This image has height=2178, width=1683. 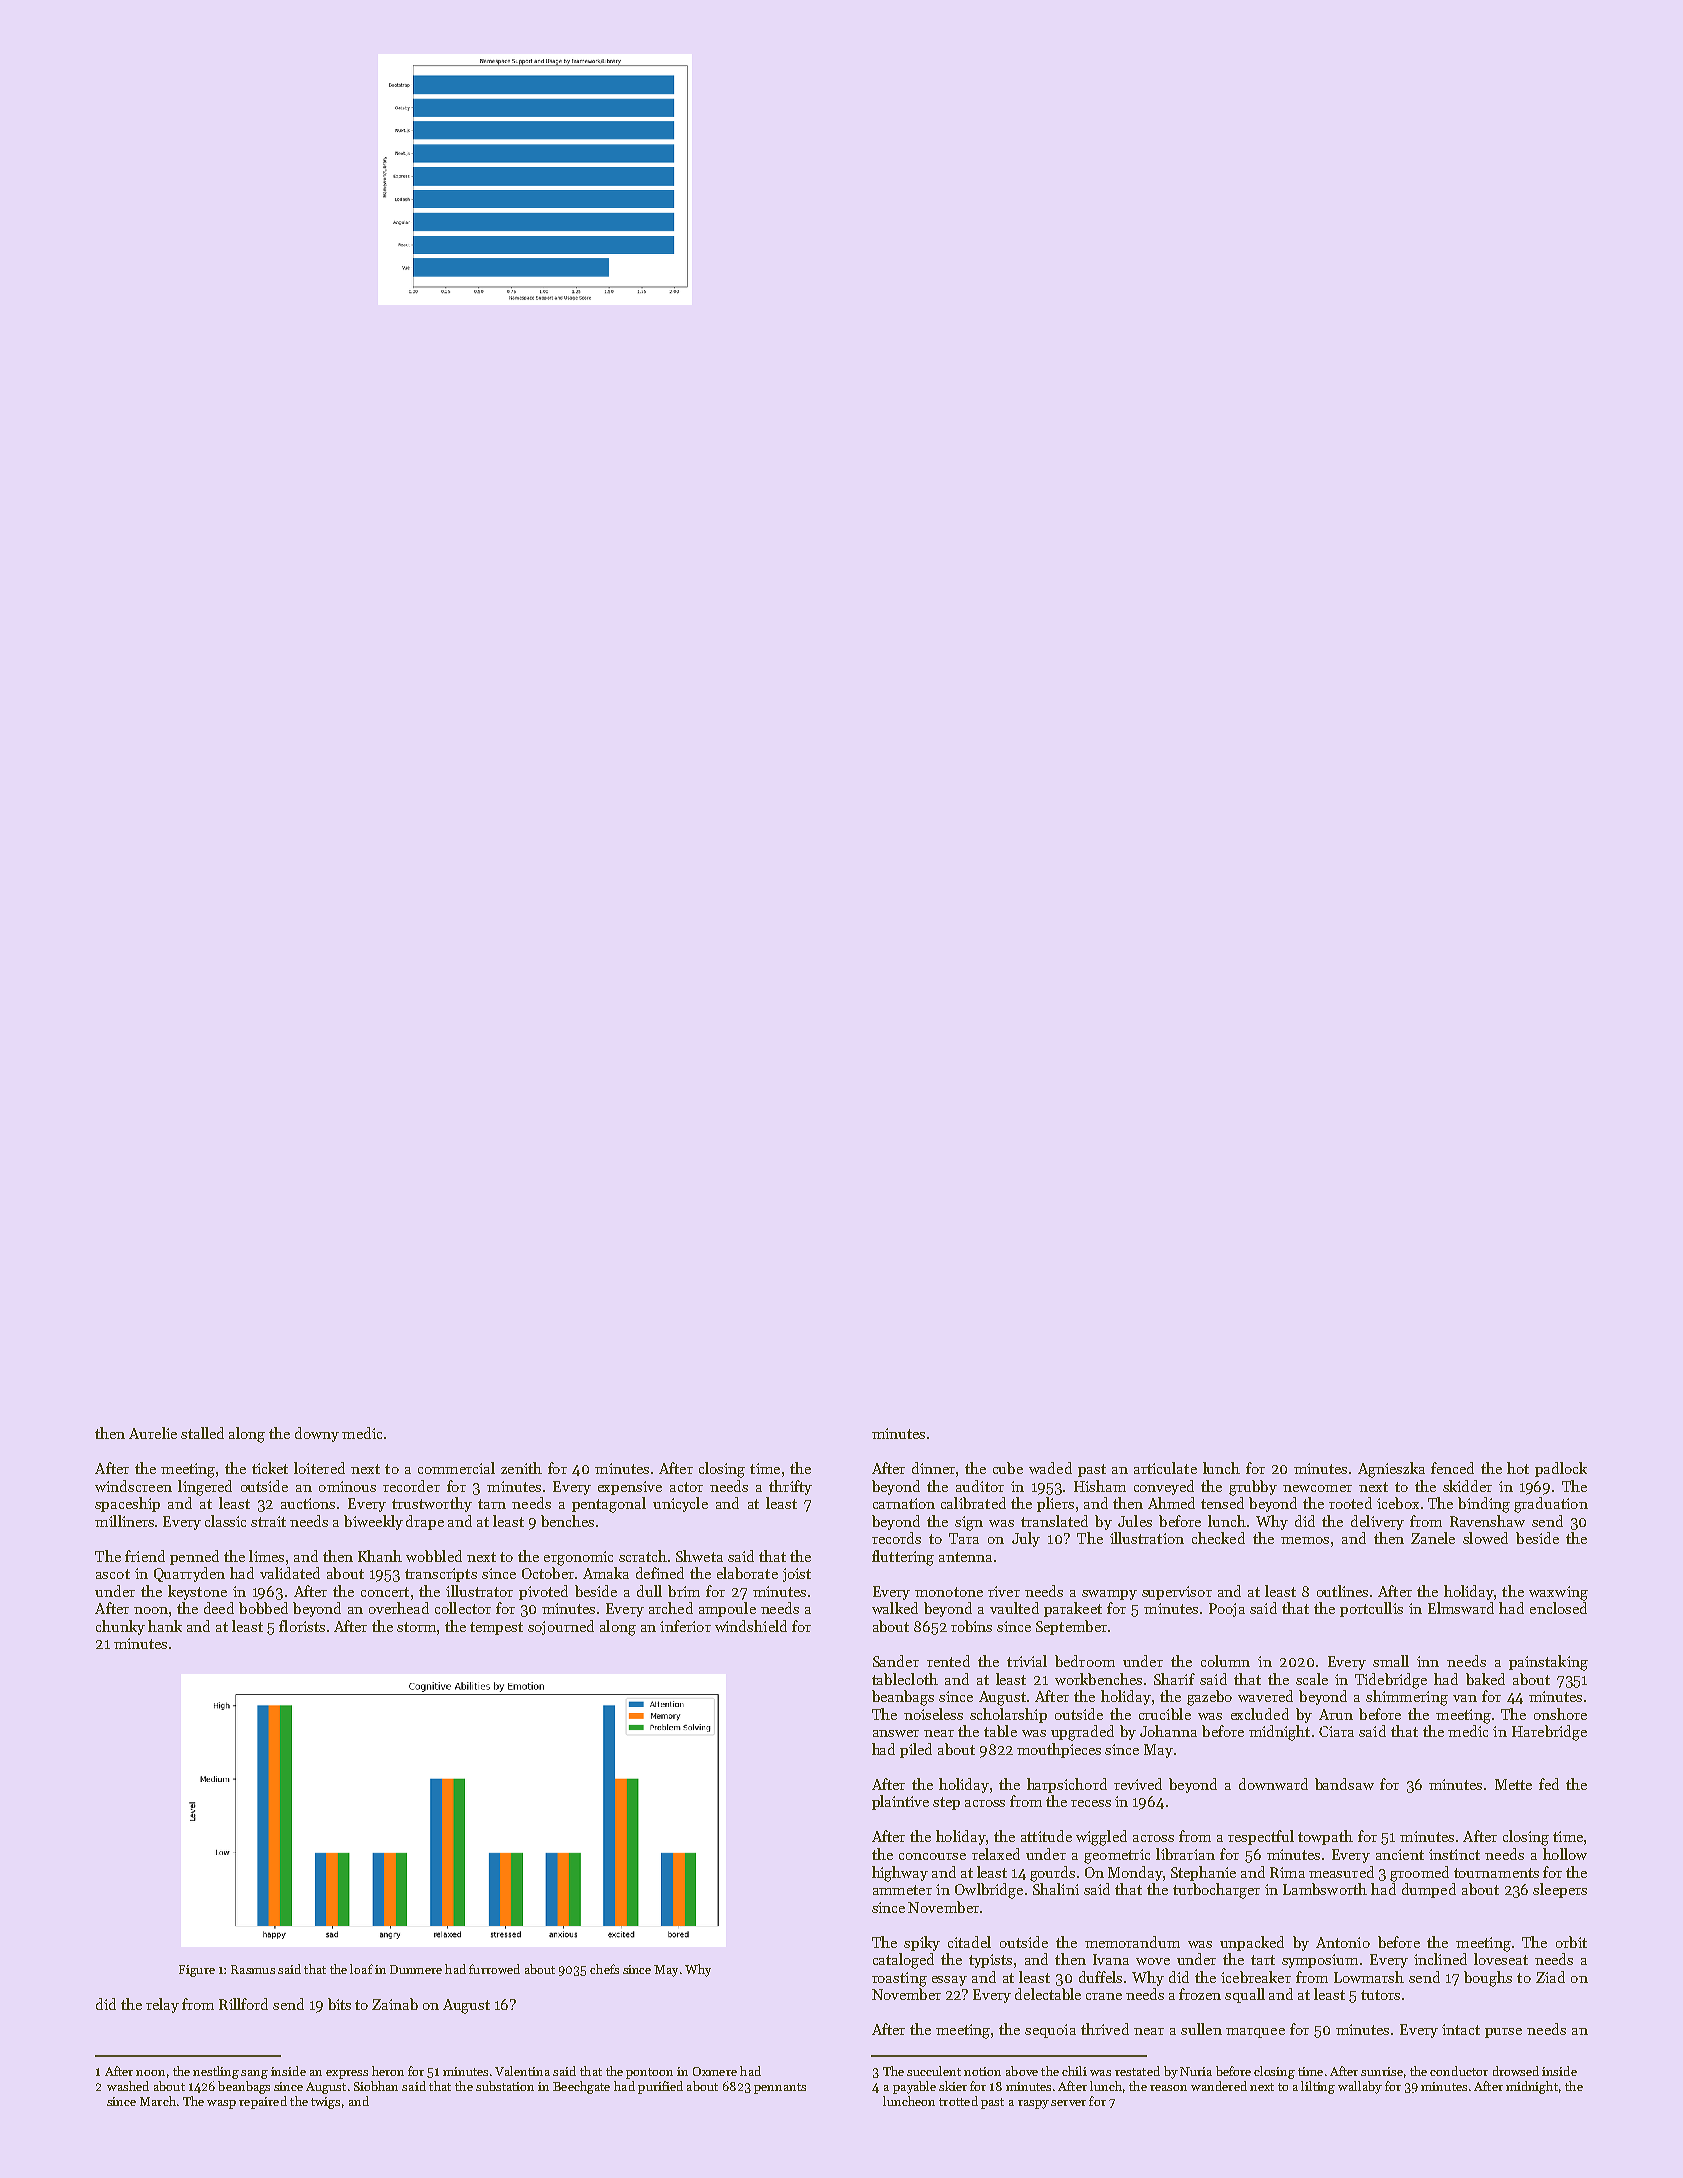 What do you see at coordinates (900, 1802) in the image?
I see `plaintive` at bounding box center [900, 1802].
